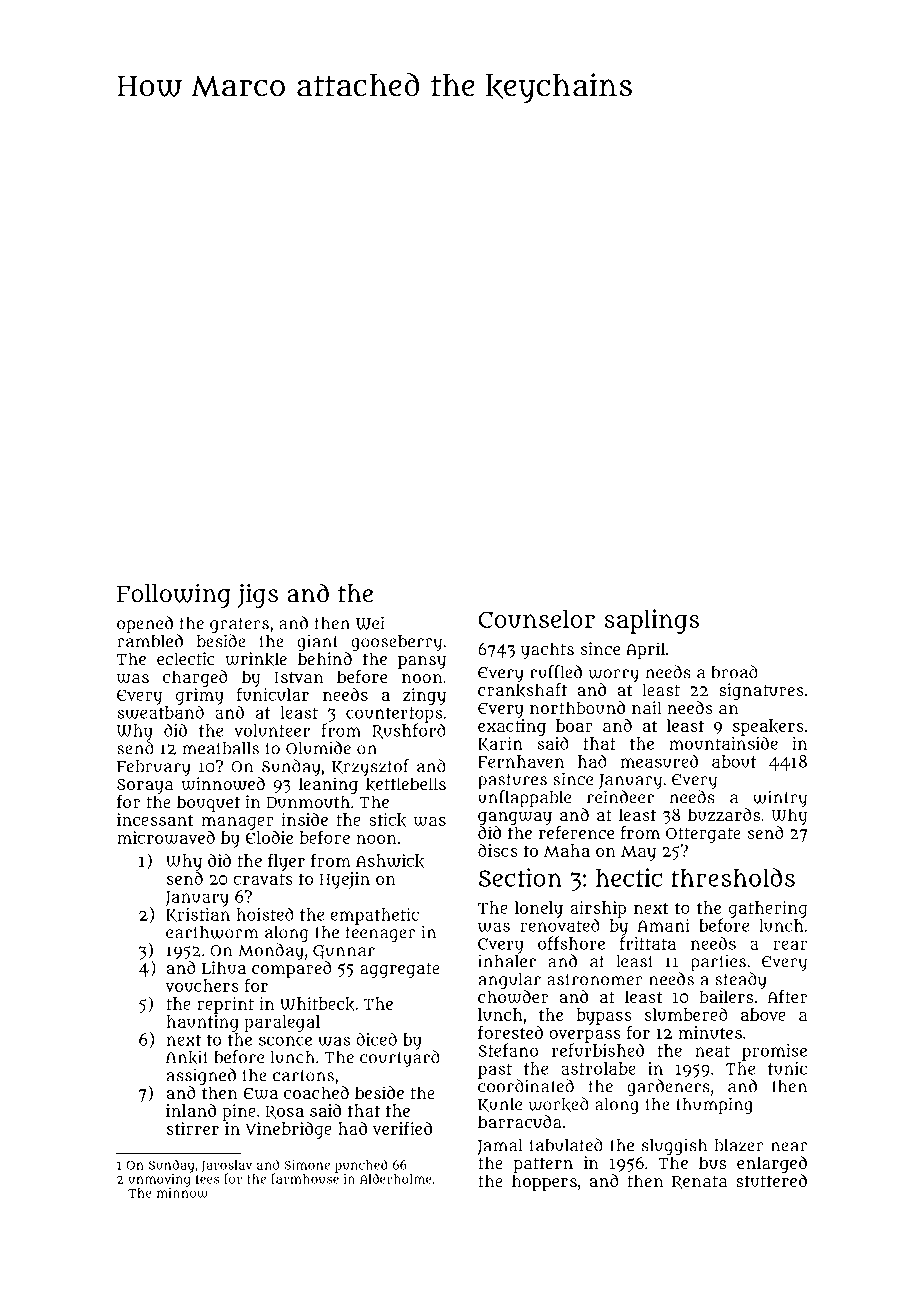 Image resolution: width=924 pixels, height=1308 pixels. Describe the element at coordinates (182, 1193) in the image. I see `minnow` at that location.
